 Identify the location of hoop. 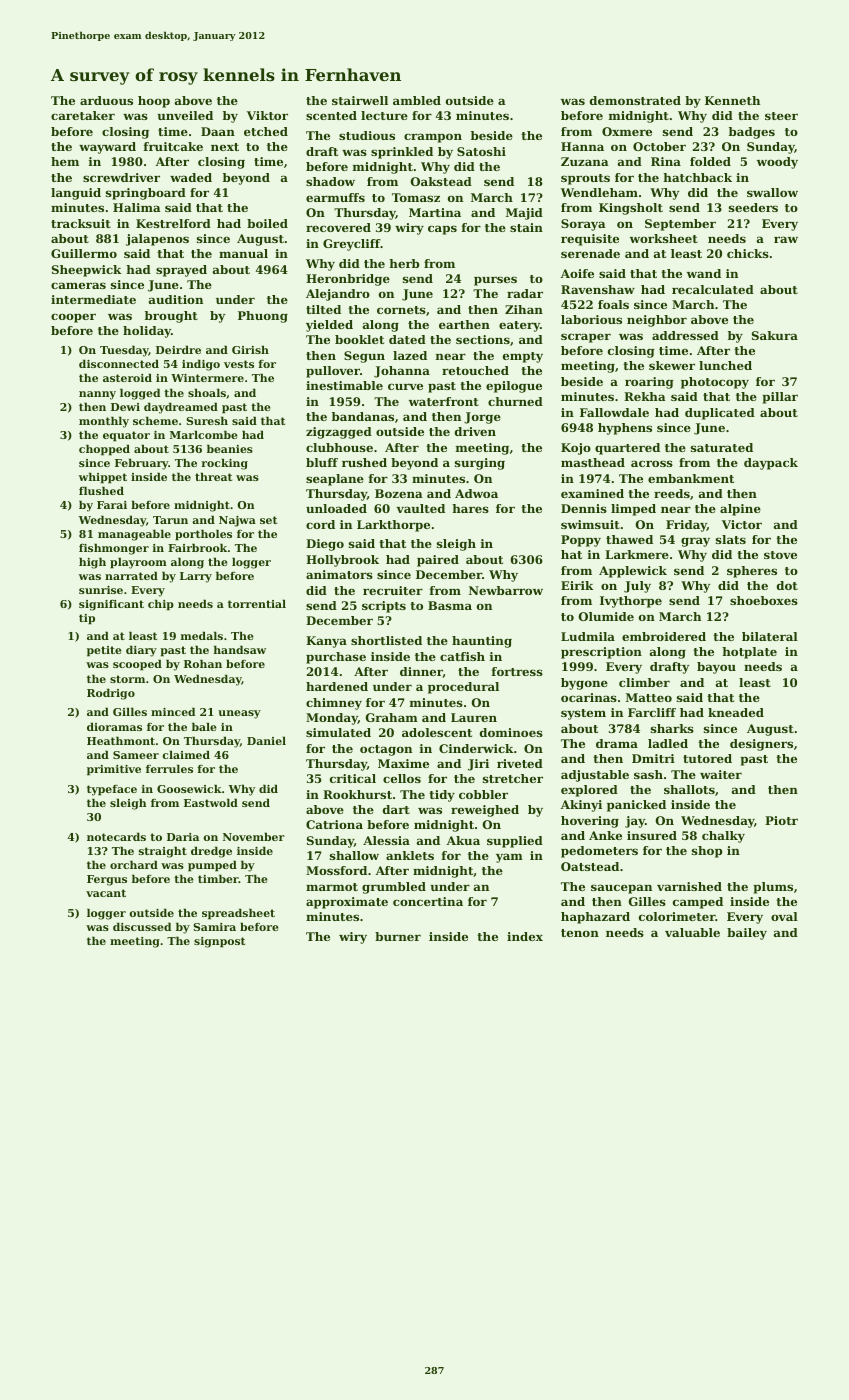
(154, 102).
